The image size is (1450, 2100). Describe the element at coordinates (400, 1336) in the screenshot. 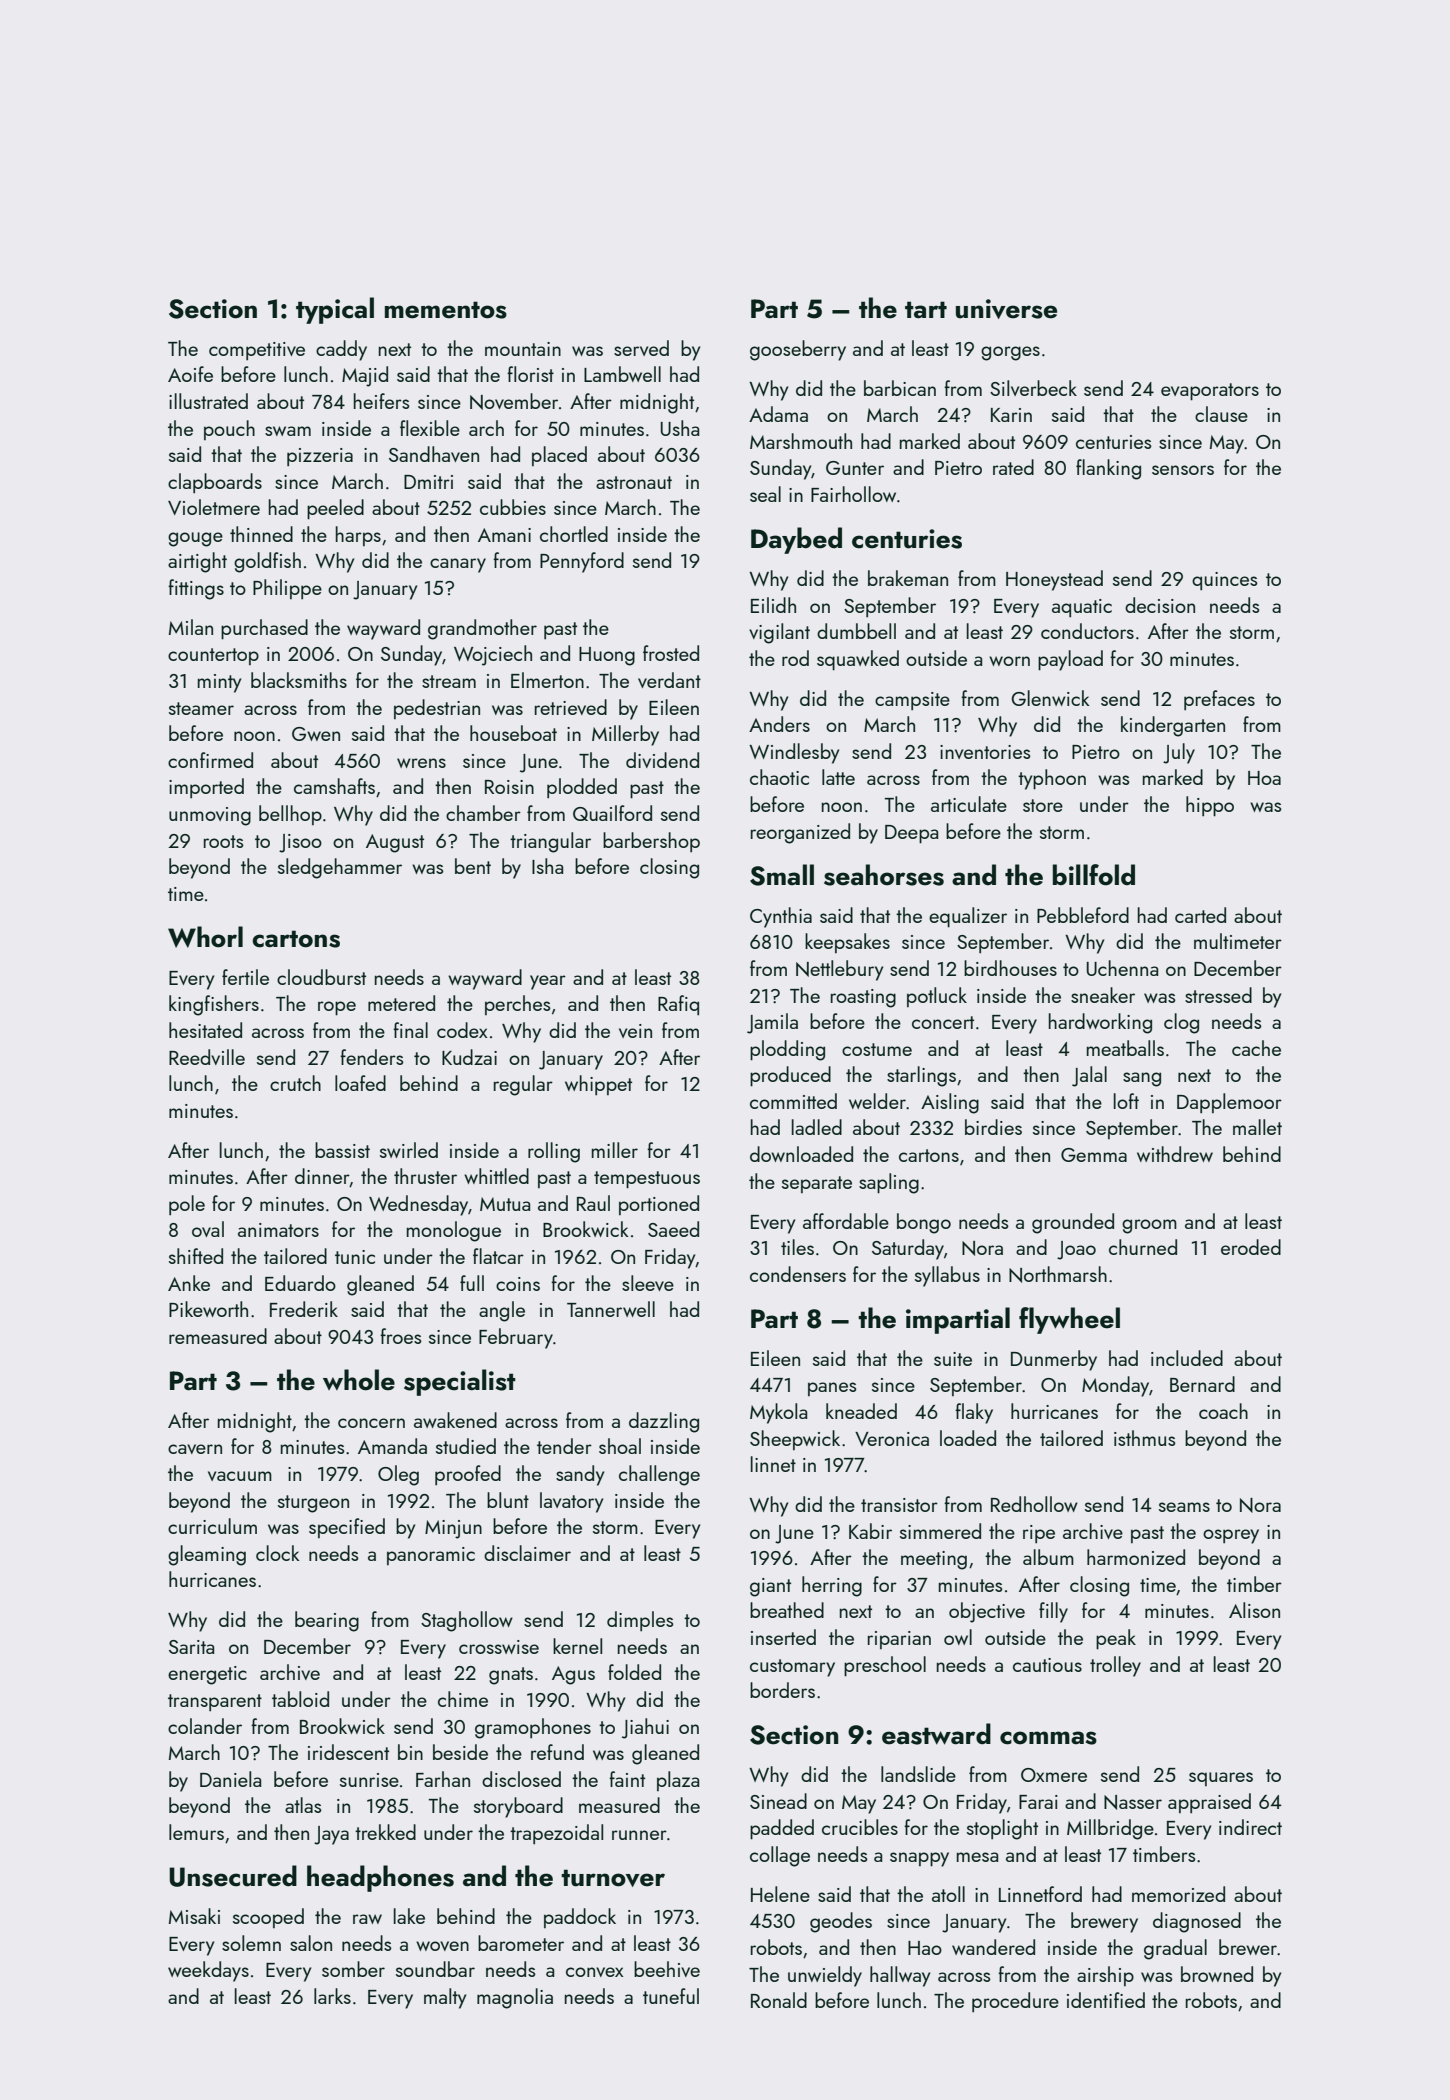

I see `froes` at that location.
